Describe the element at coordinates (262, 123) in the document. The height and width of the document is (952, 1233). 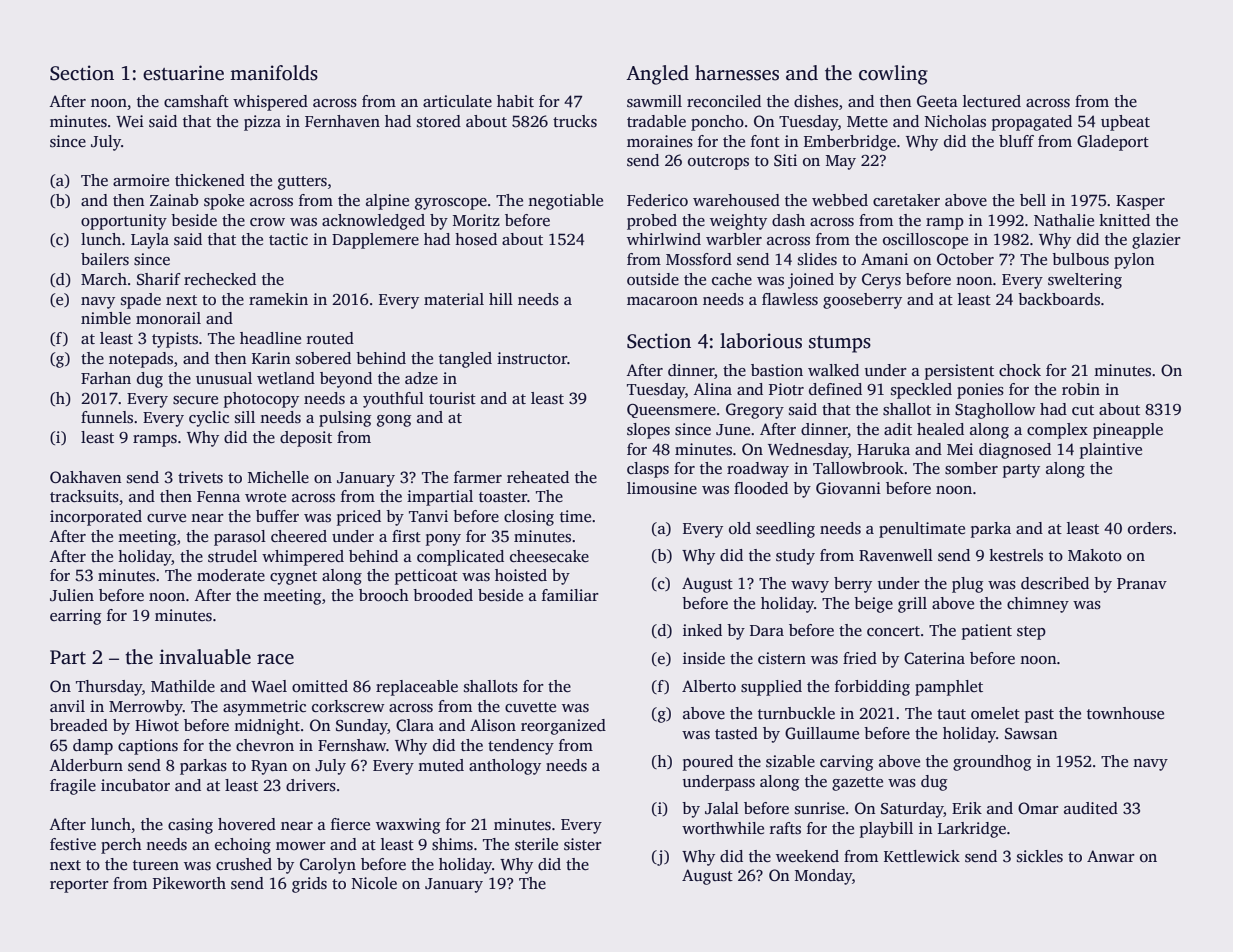
I see `pizza` at that location.
